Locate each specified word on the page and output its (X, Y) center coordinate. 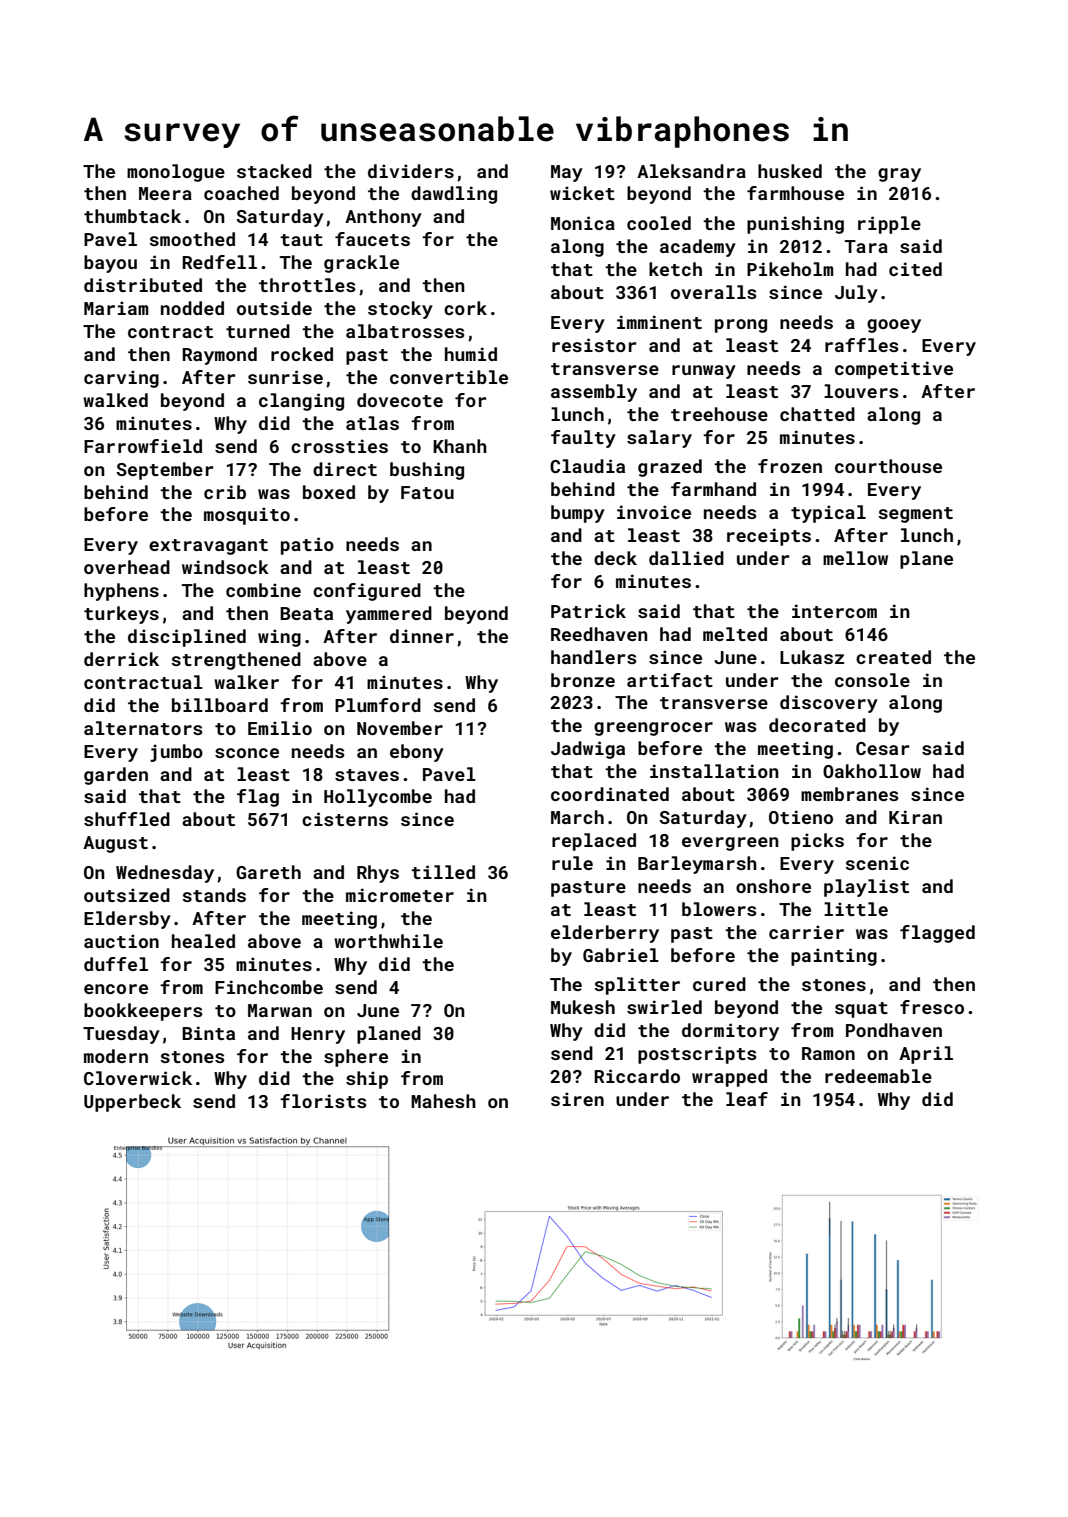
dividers (411, 171)
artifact (670, 680)
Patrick (588, 611)
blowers (719, 909)
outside (274, 308)
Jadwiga (588, 750)
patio (307, 546)
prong (741, 326)
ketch (675, 269)
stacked (274, 171)
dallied (686, 558)
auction (121, 941)
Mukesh (583, 1007)
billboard (220, 705)
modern (116, 1056)
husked (790, 171)
